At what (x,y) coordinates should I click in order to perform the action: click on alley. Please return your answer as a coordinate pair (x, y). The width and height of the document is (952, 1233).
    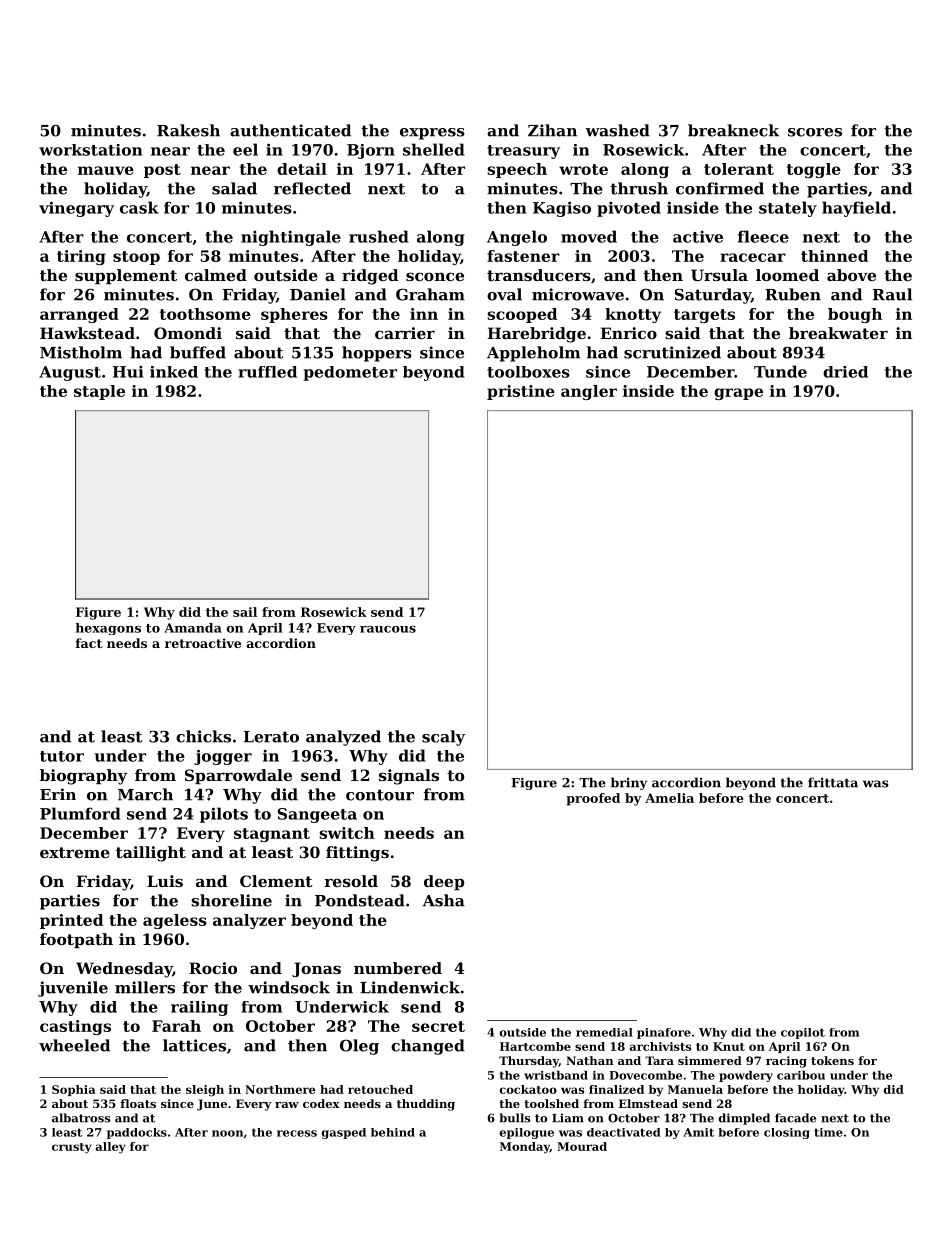
    Looking at the image, I should click on (111, 1148).
